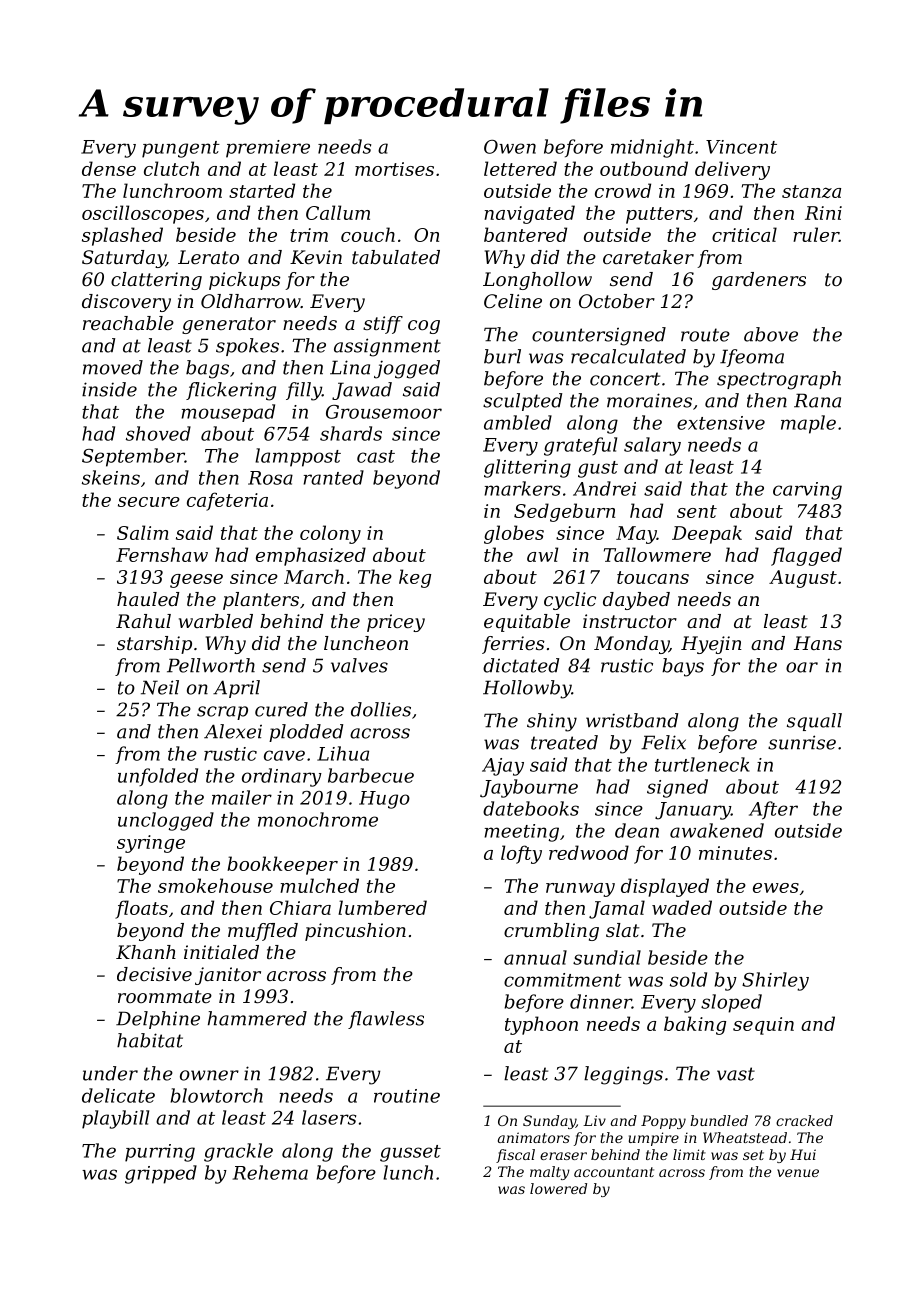 This screenshot has height=1314, width=924. I want to click on squall, so click(814, 722).
